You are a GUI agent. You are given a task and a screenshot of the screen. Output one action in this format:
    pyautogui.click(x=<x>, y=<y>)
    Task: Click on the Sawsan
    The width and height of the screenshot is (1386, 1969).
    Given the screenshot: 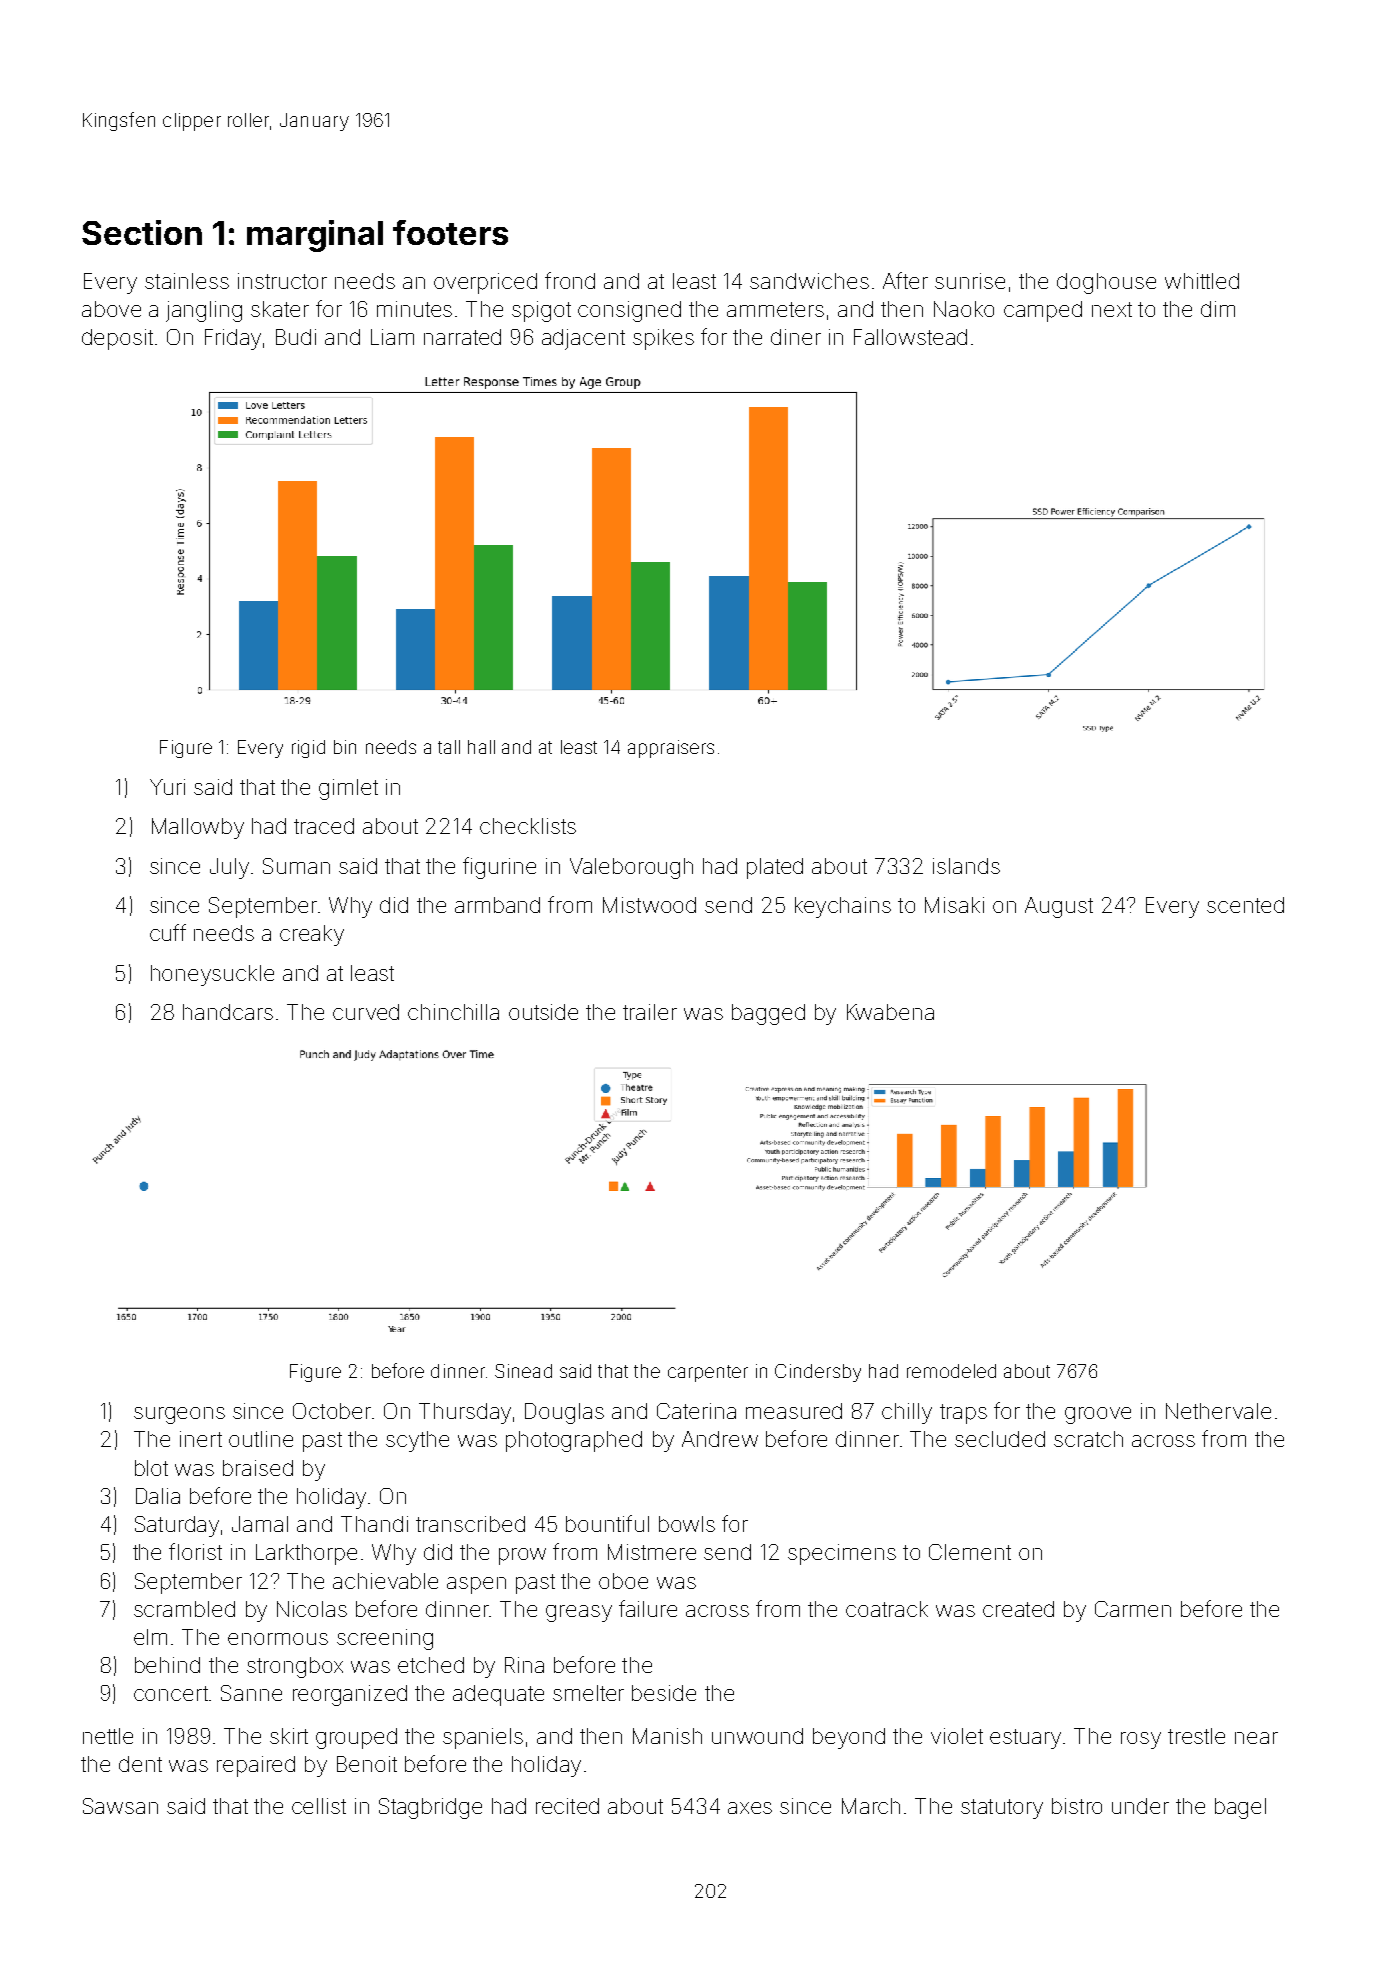 What is the action you would take?
    pyautogui.click(x=120, y=1806)
